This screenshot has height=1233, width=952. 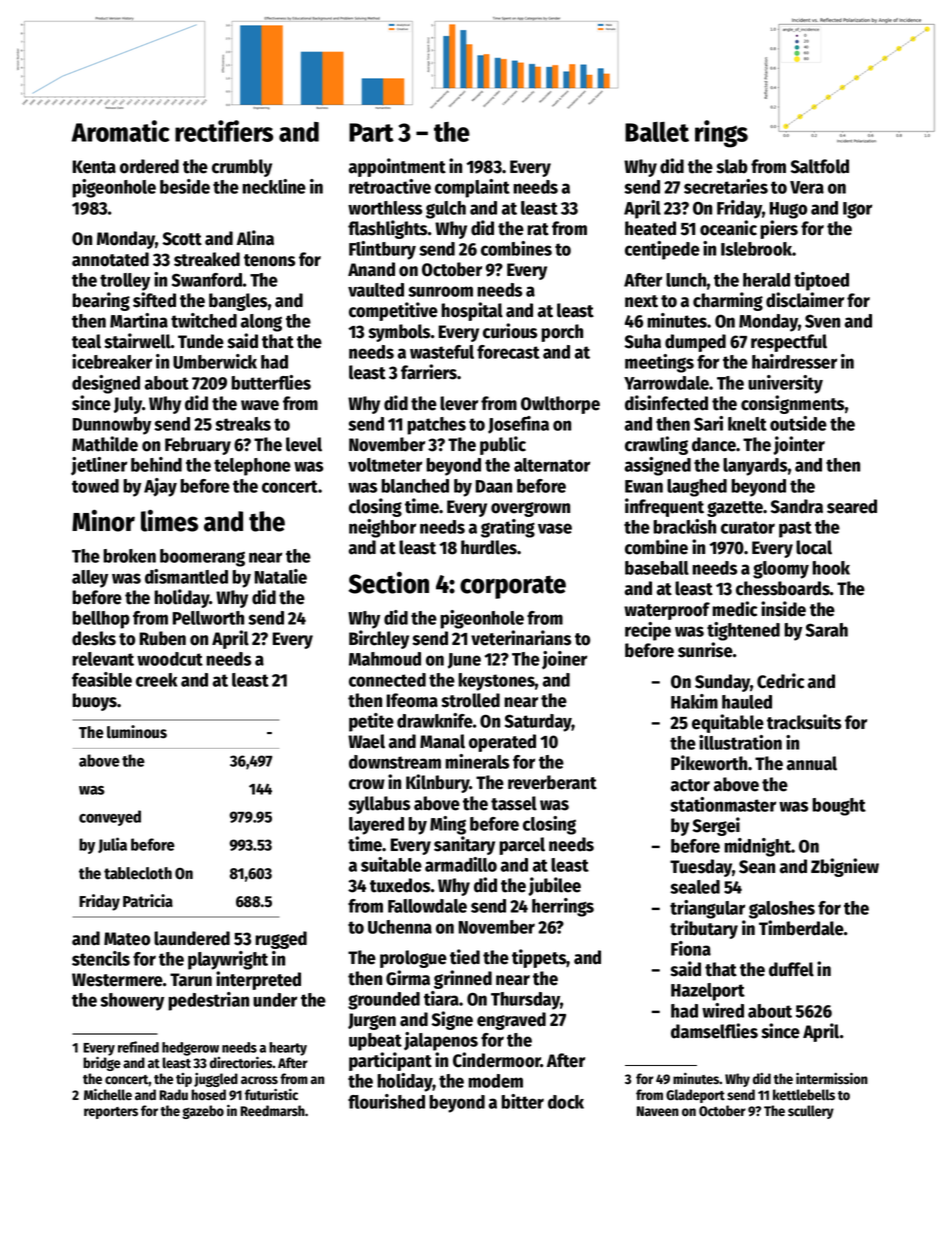 What do you see at coordinates (112, 845) in the screenshot?
I see `Julia` at bounding box center [112, 845].
